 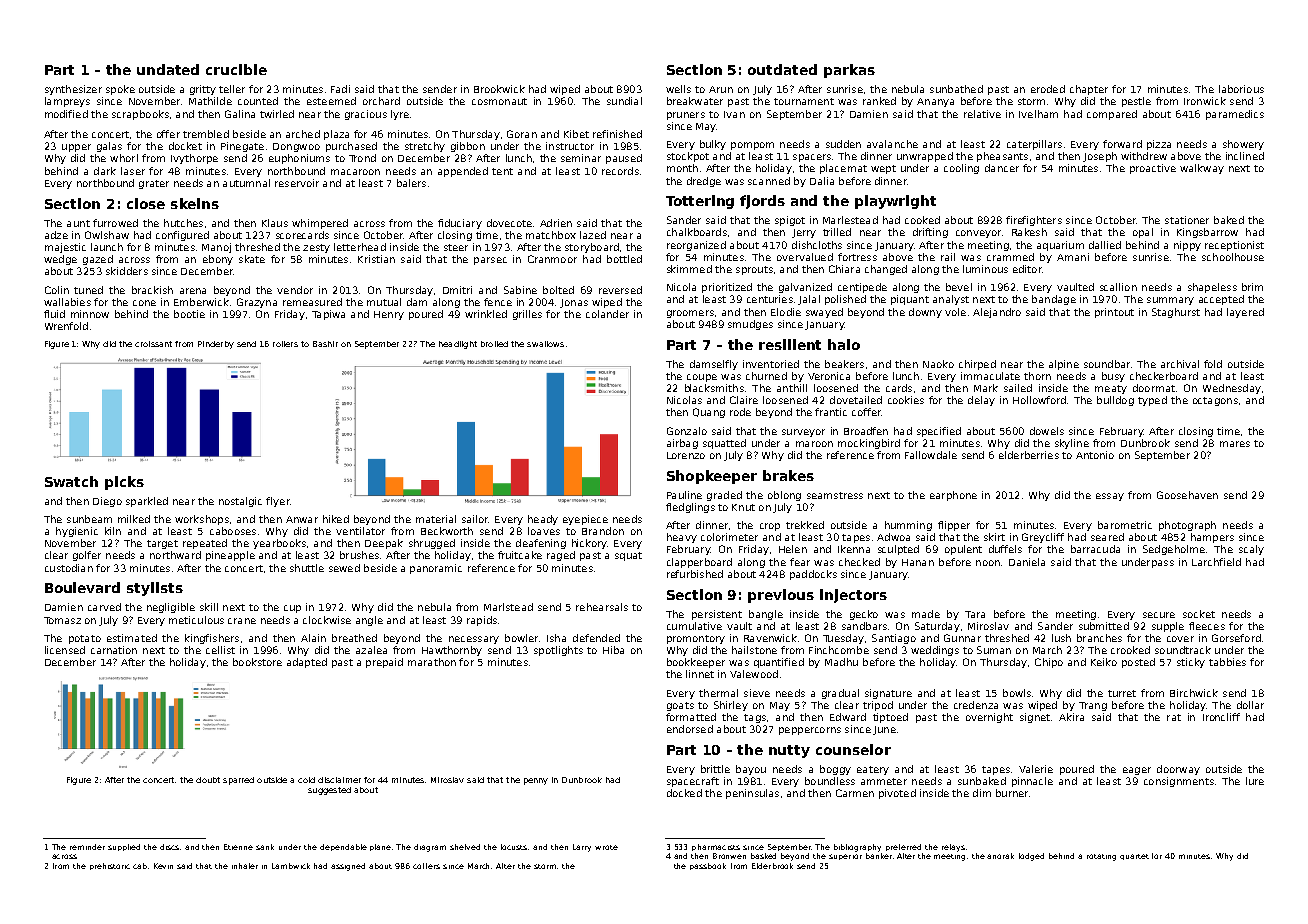 What do you see at coordinates (252, 259) in the screenshot?
I see `skate` at bounding box center [252, 259].
